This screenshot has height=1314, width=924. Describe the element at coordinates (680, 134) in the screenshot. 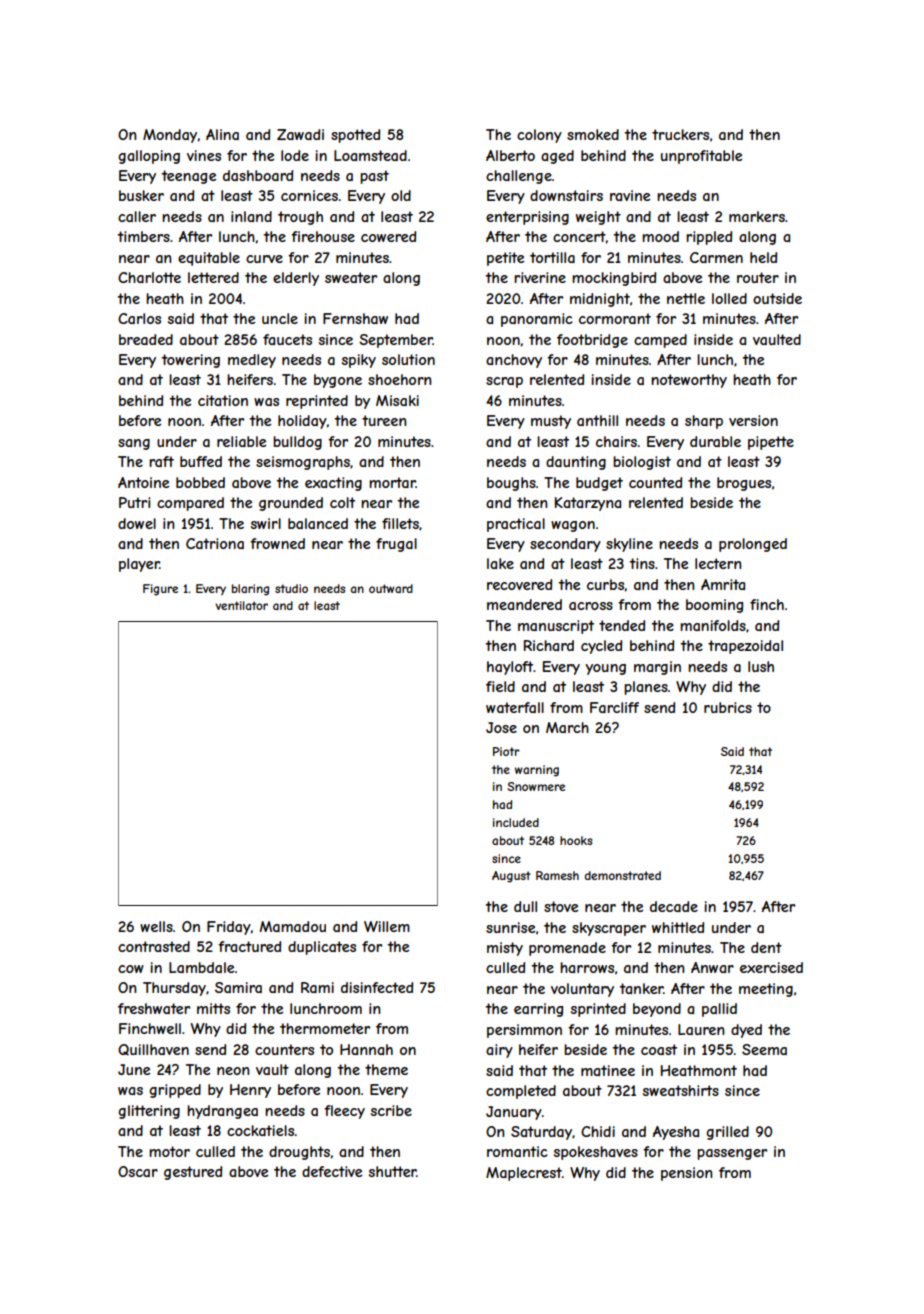

I see `truckers` at that location.
